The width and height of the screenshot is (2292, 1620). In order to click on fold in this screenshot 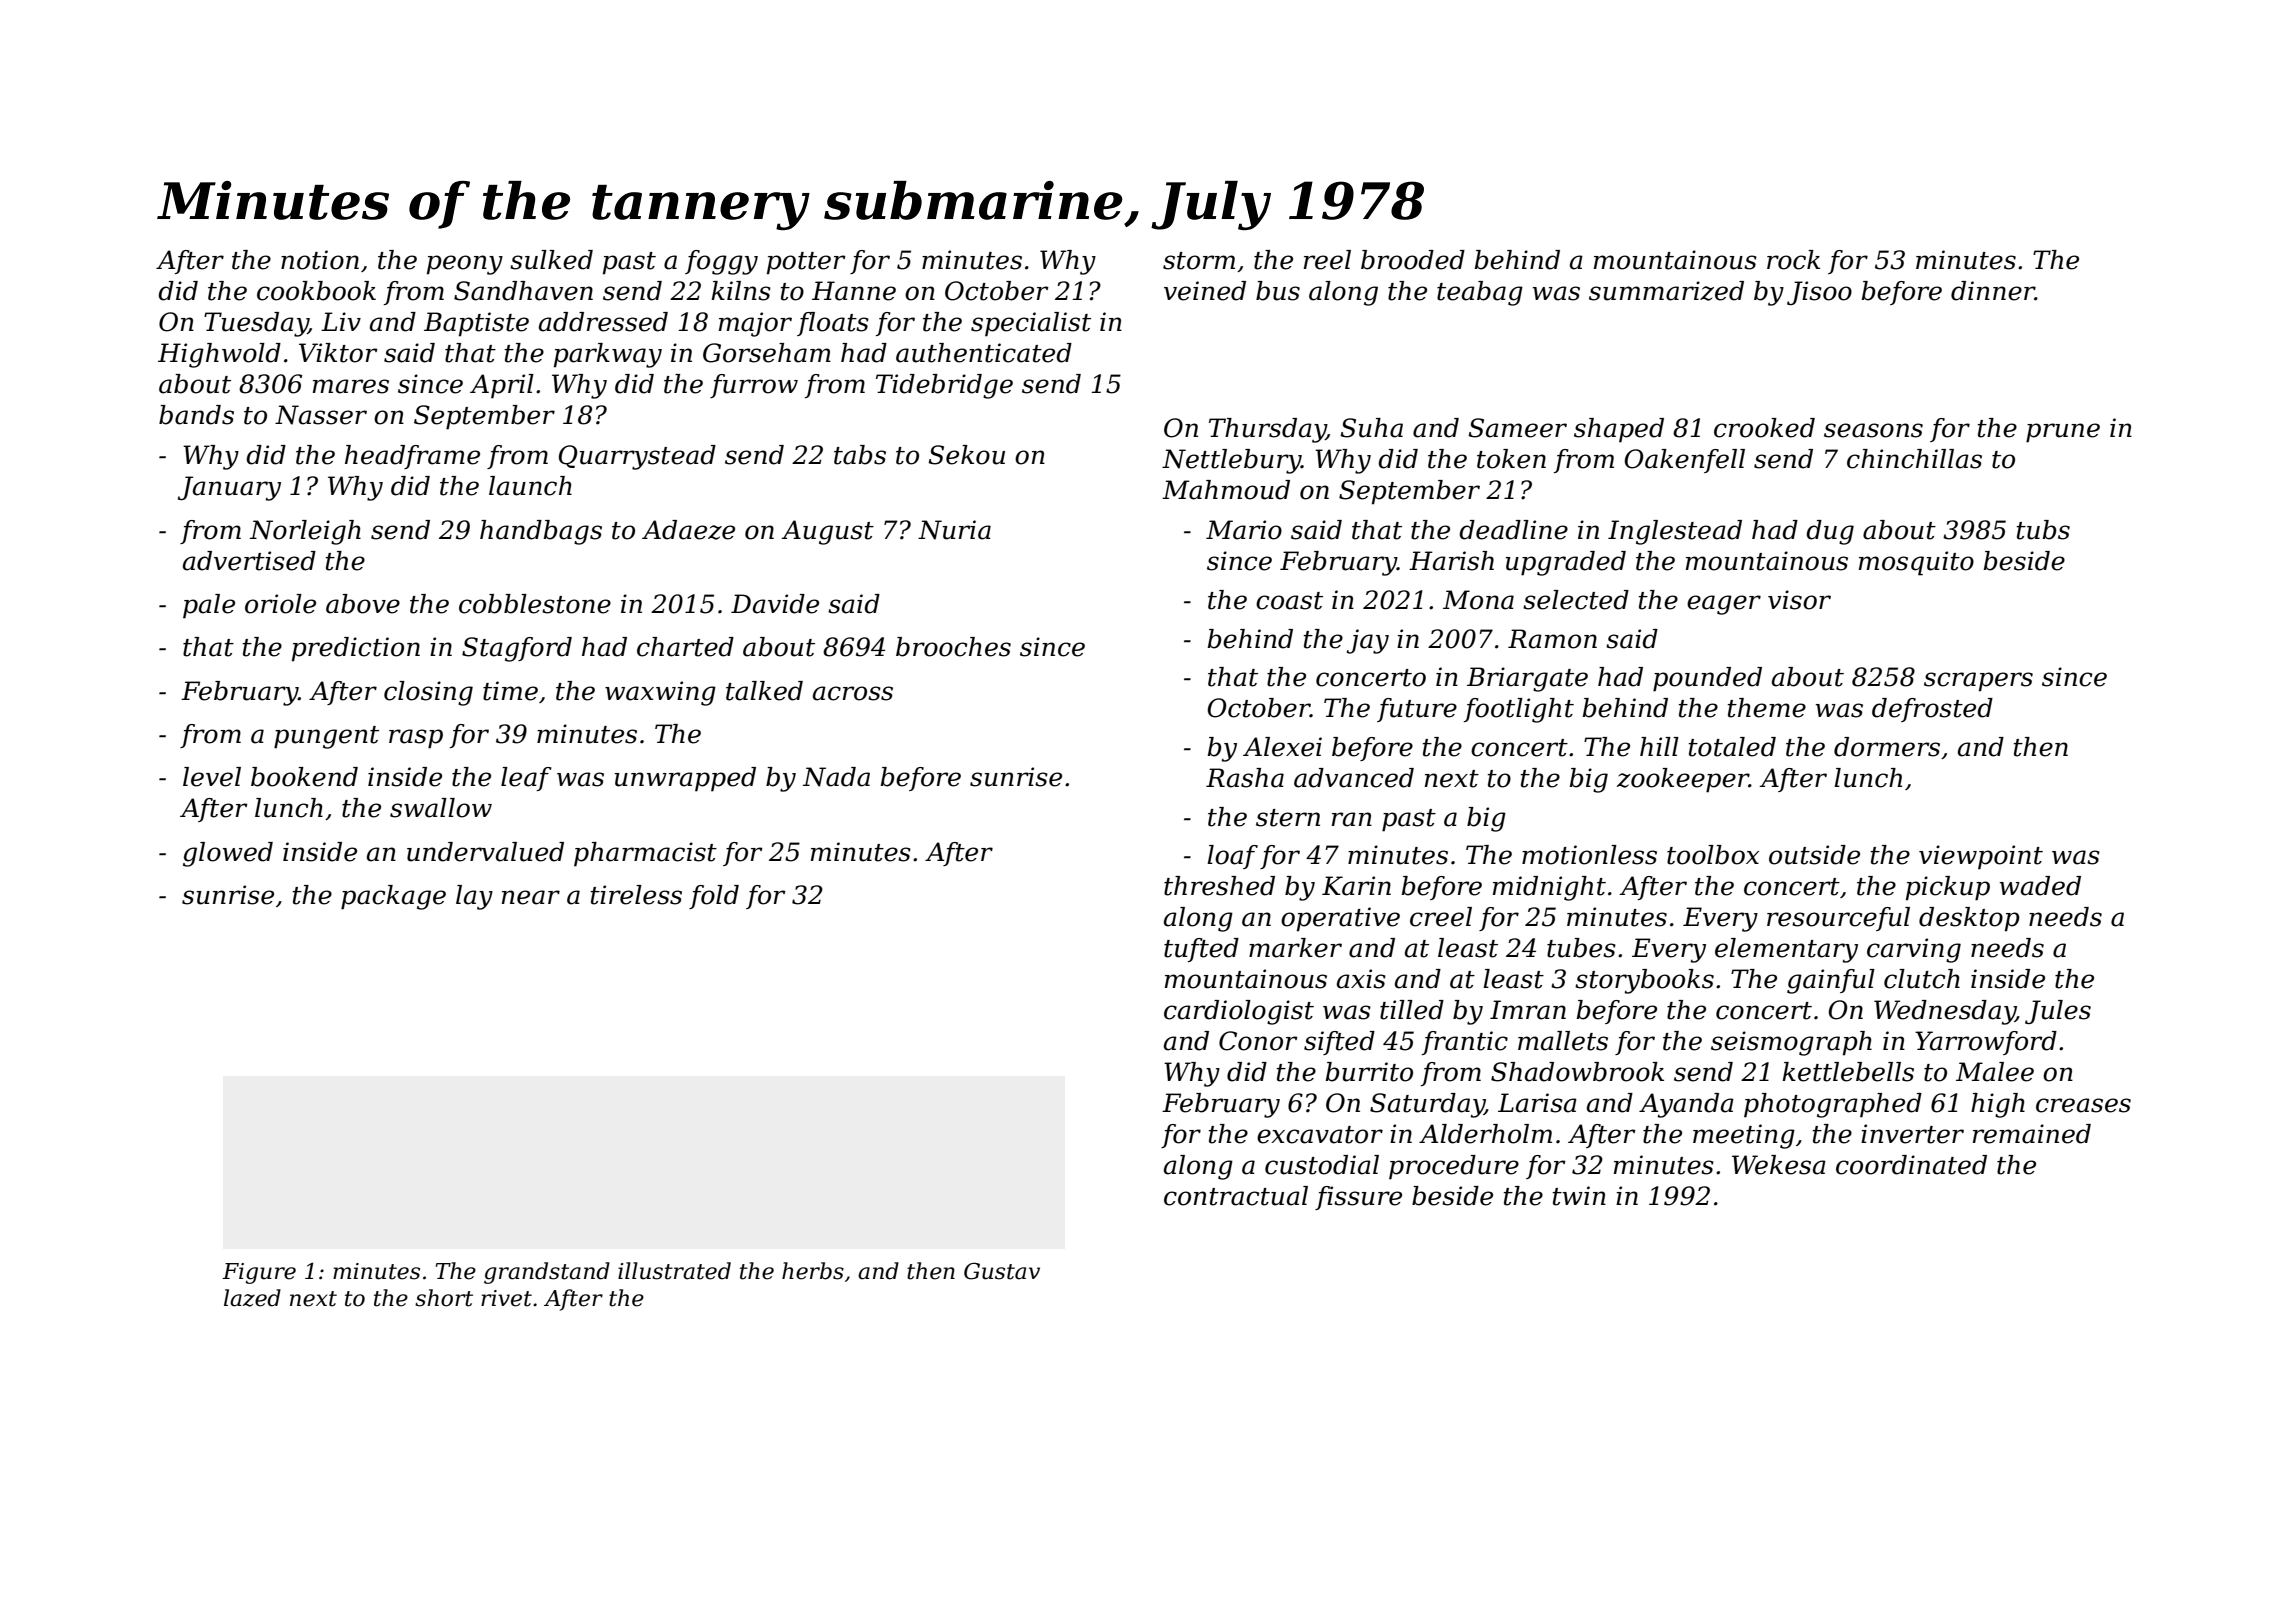, I will do `click(714, 897)`.
